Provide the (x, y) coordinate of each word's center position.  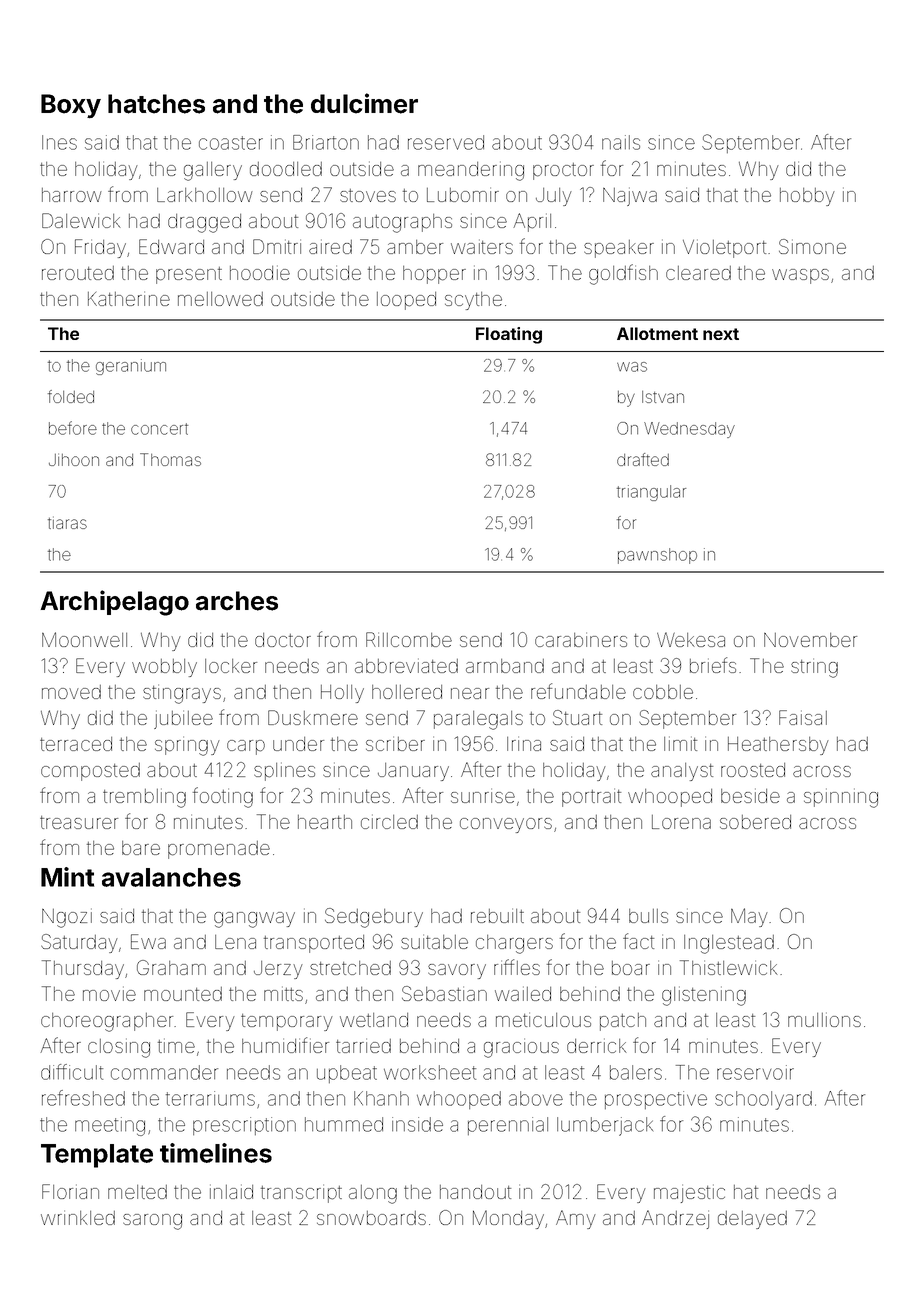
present (189, 275)
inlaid (231, 1191)
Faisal (803, 717)
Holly (342, 694)
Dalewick (81, 220)
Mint (67, 877)
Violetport (724, 248)
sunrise (483, 795)
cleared (698, 273)
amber (415, 247)
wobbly (164, 668)
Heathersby (778, 746)
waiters (482, 246)
